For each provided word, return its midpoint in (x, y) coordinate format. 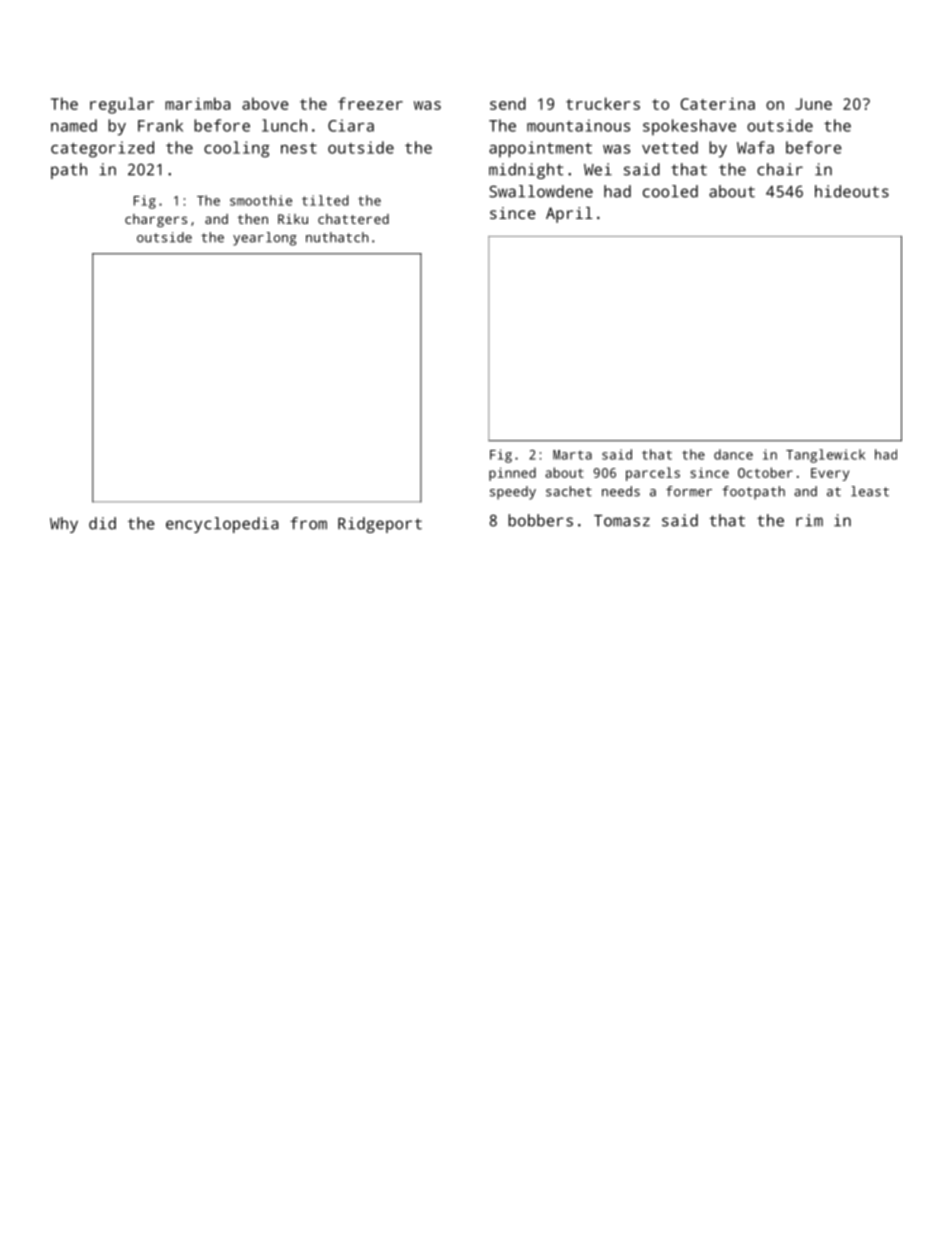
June (813, 104)
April (569, 215)
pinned (512, 474)
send (508, 103)
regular (122, 105)
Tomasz (622, 521)
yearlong (265, 239)
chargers (156, 220)
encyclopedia (222, 525)
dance (733, 454)
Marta (572, 455)
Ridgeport (380, 525)
